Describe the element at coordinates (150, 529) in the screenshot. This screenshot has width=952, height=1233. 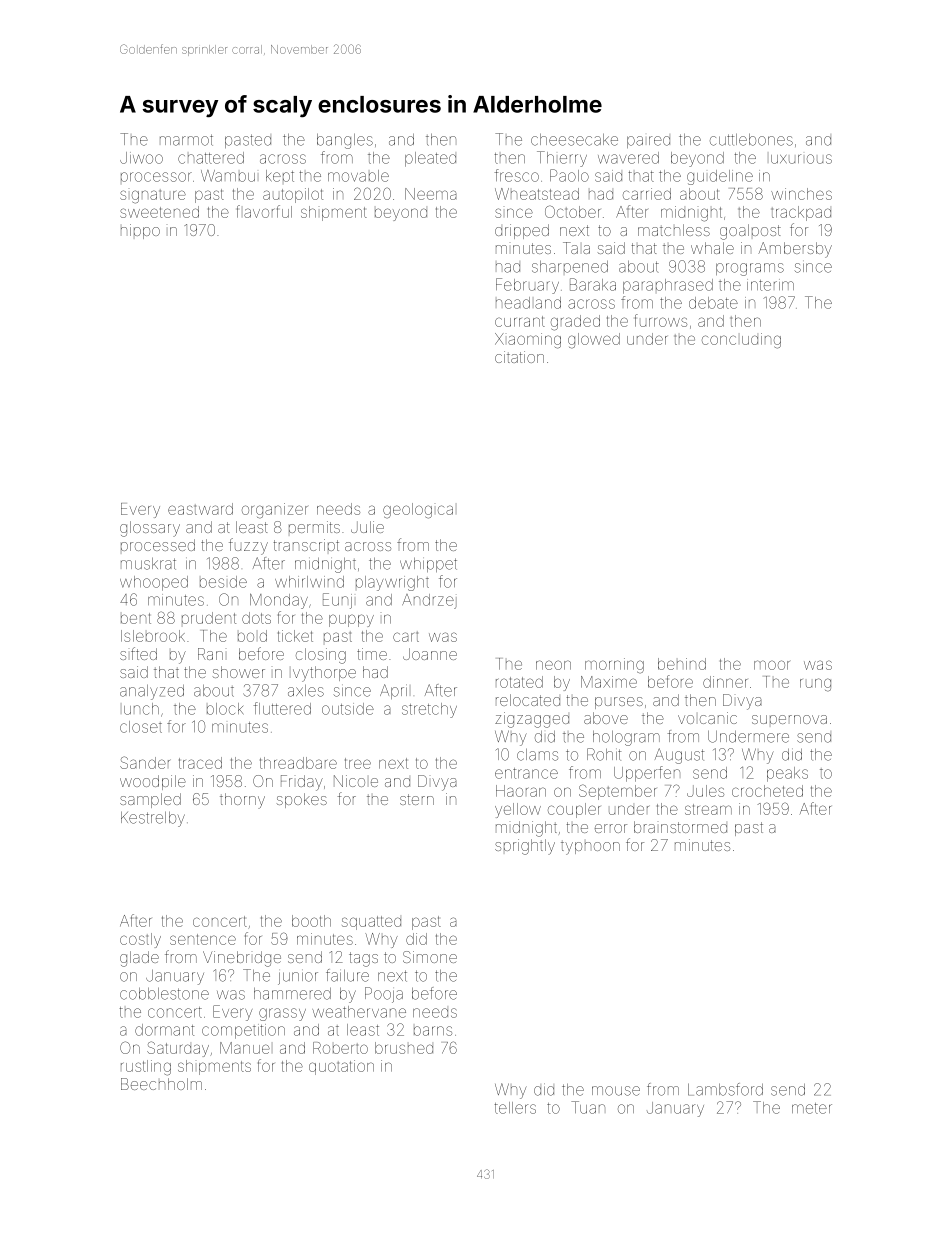
I see `glossary` at that location.
